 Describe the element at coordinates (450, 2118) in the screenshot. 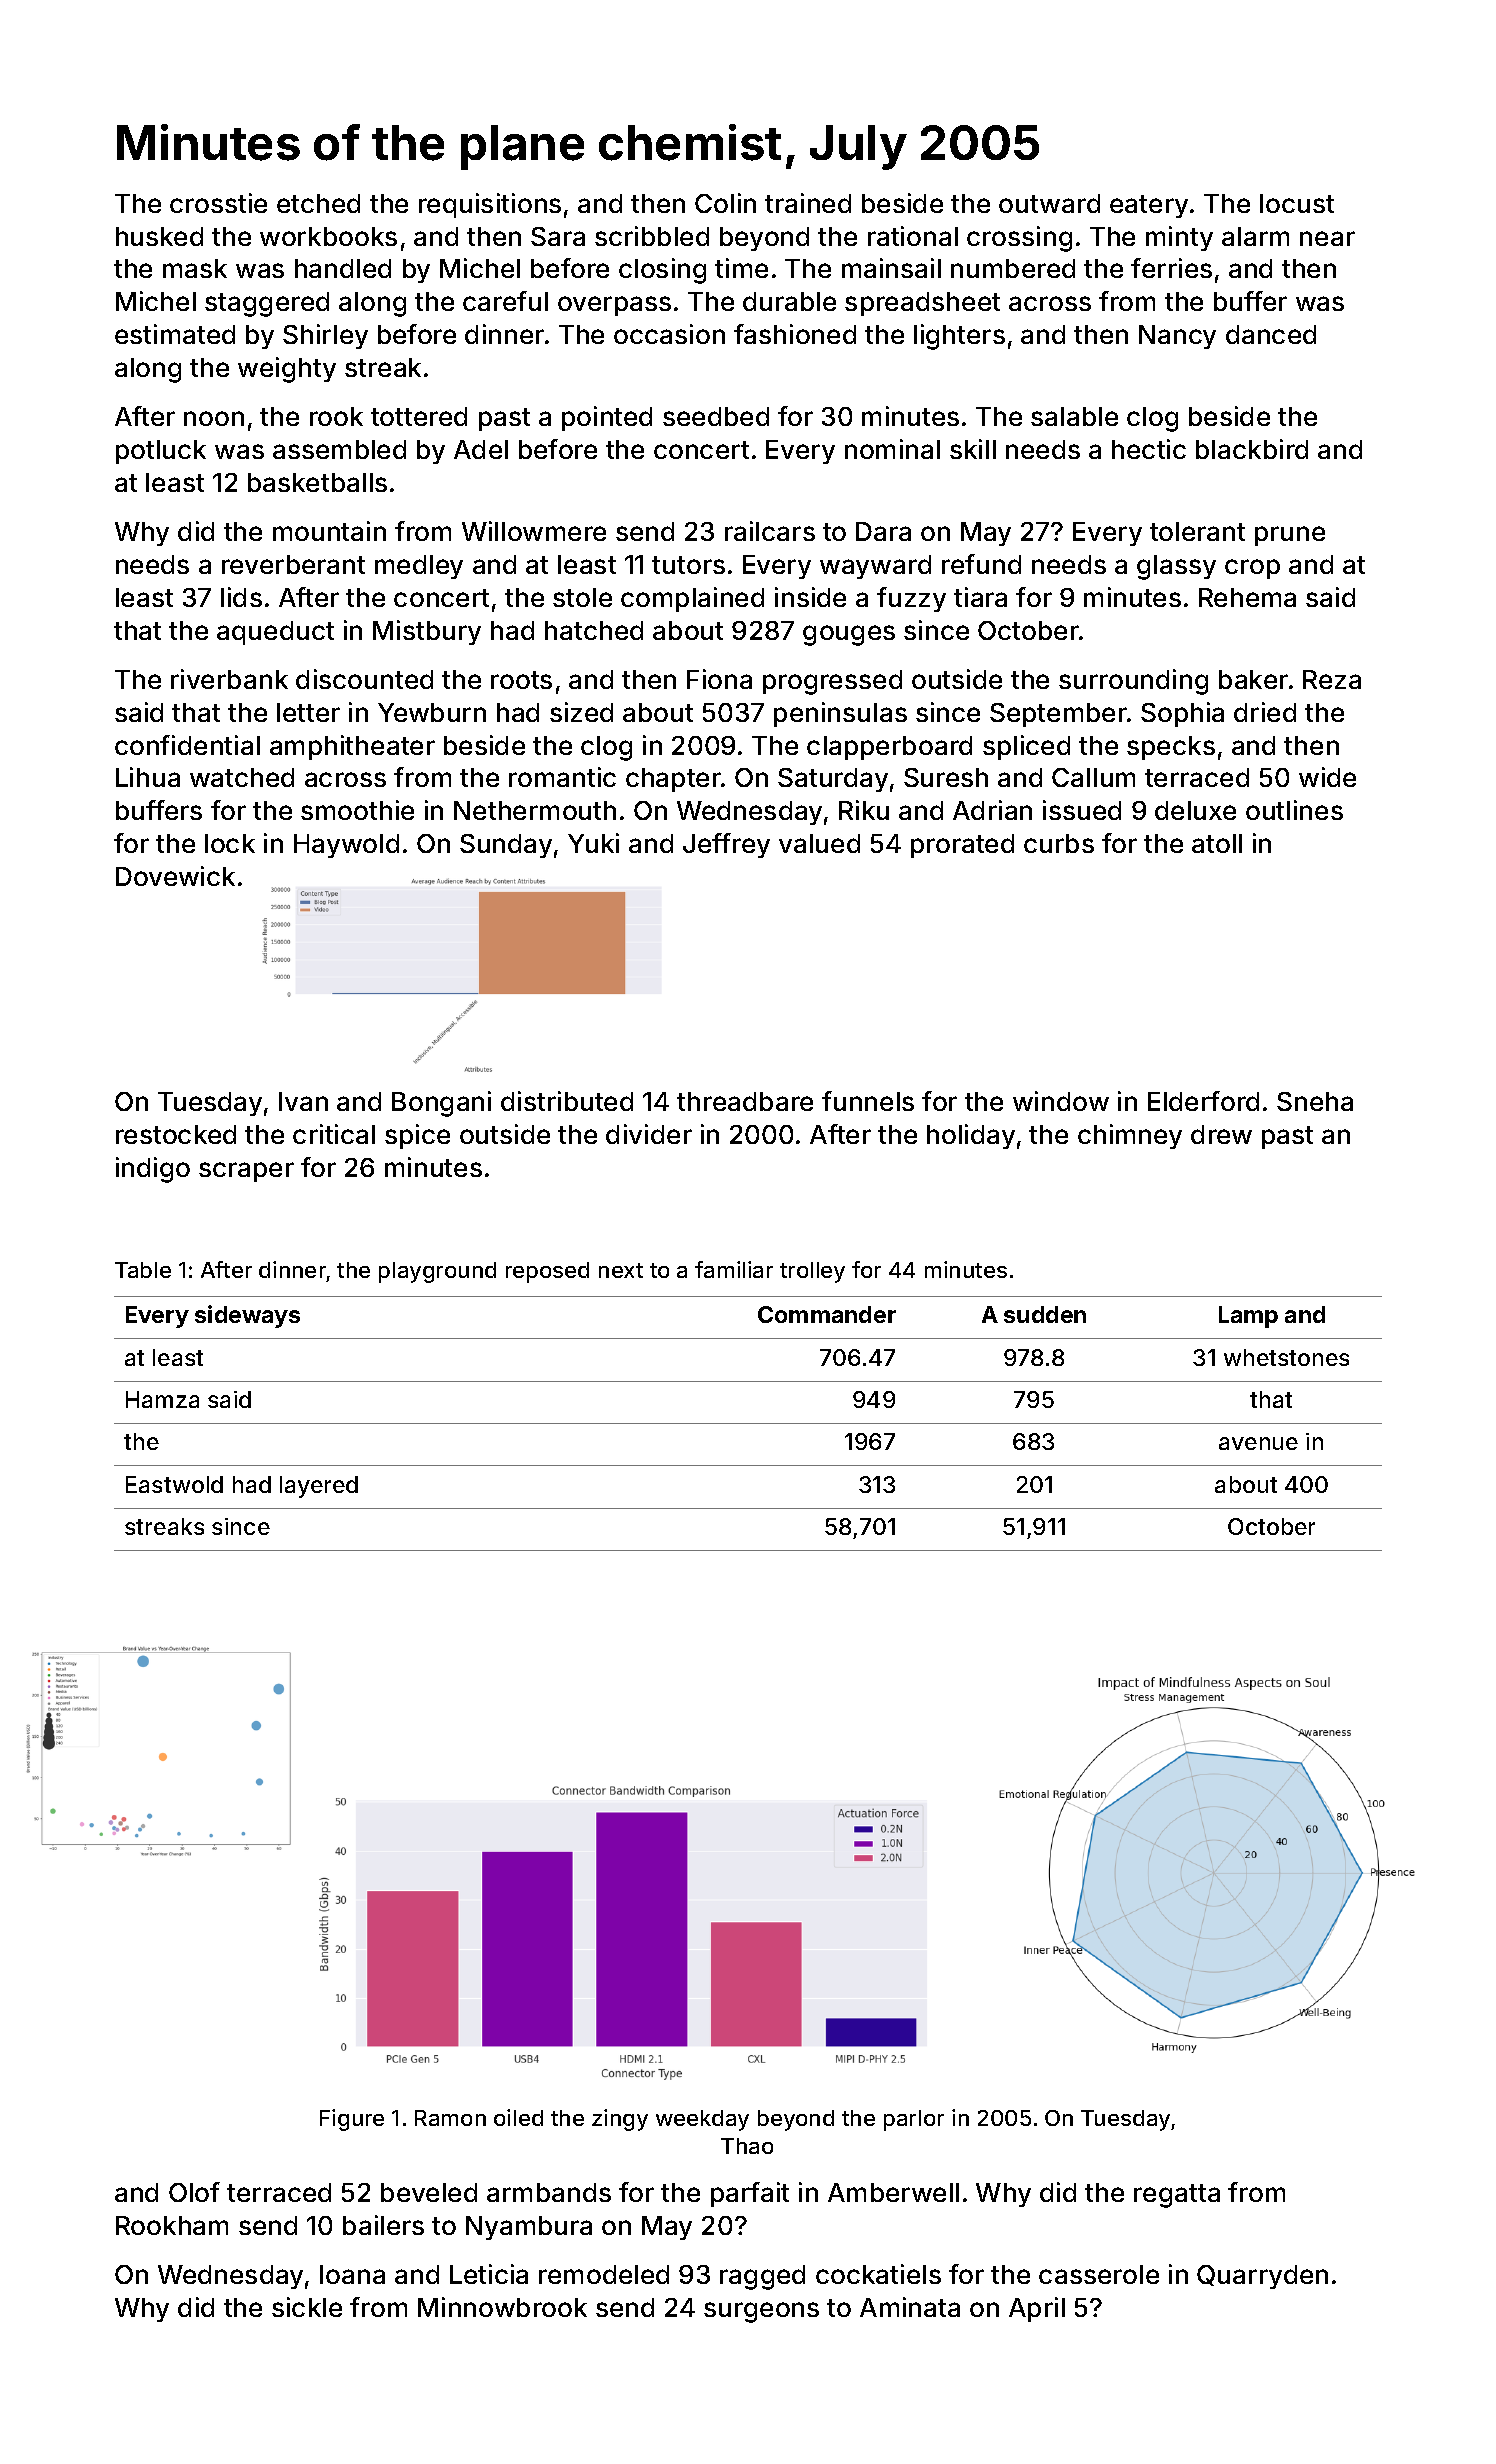

I see `Ramon` at that location.
